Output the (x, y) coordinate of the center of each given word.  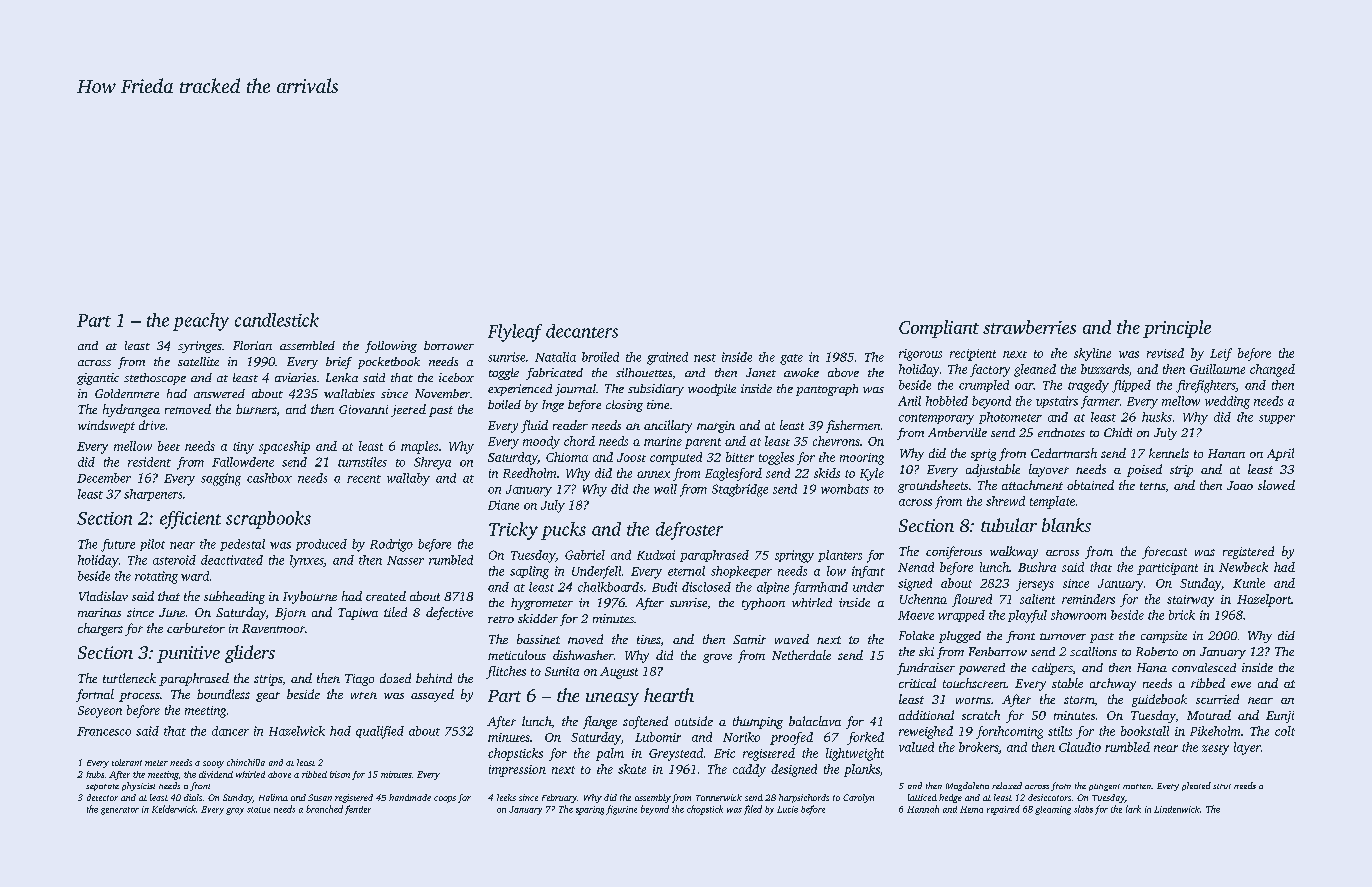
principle (1177, 329)
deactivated (232, 560)
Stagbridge (740, 490)
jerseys (1035, 585)
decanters (582, 331)
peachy (201, 322)
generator (120, 811)
